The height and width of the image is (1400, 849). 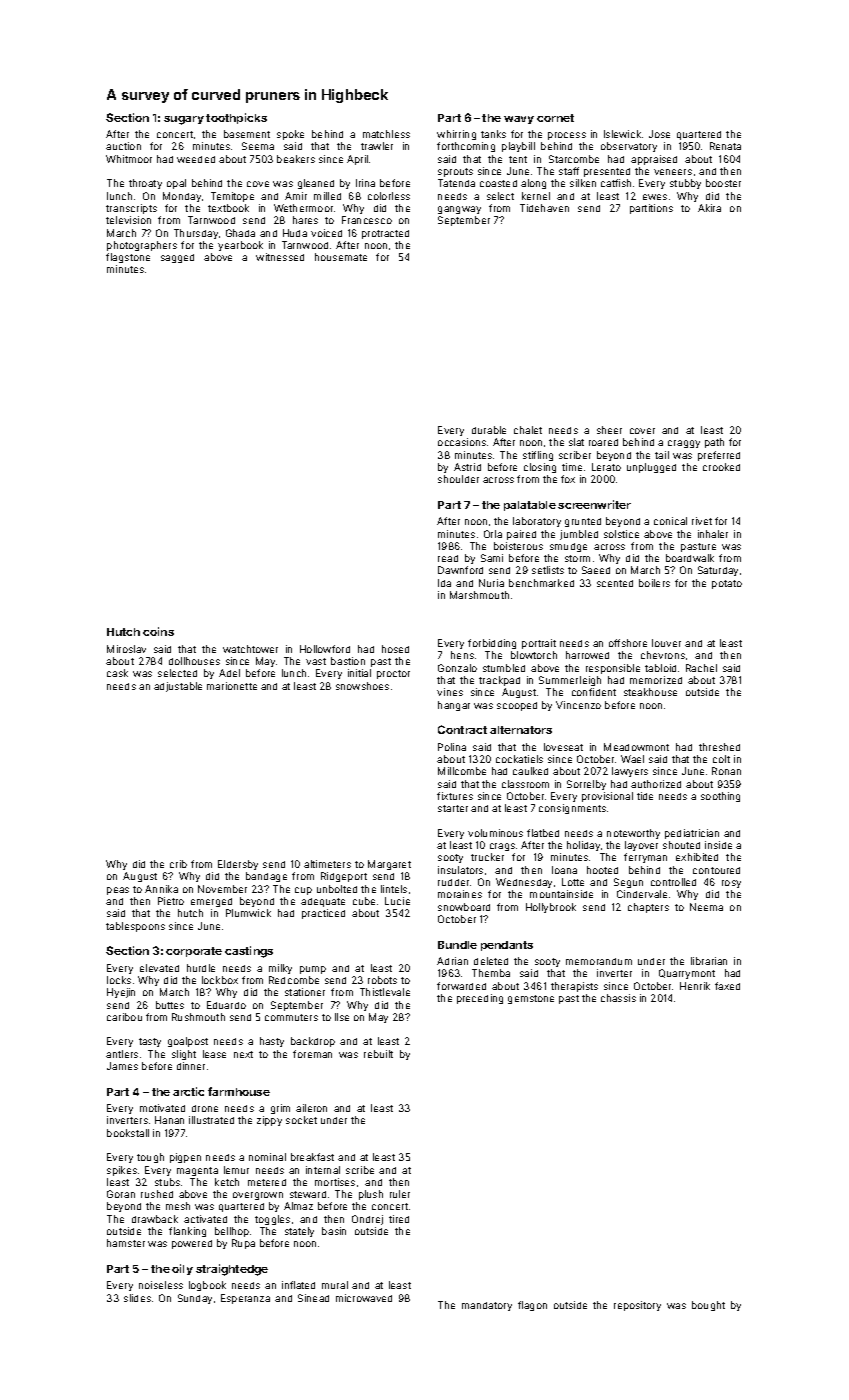 What do you see at coordinates (357, 160) in the image?
I see `April` at bounding box center [357, 160].
